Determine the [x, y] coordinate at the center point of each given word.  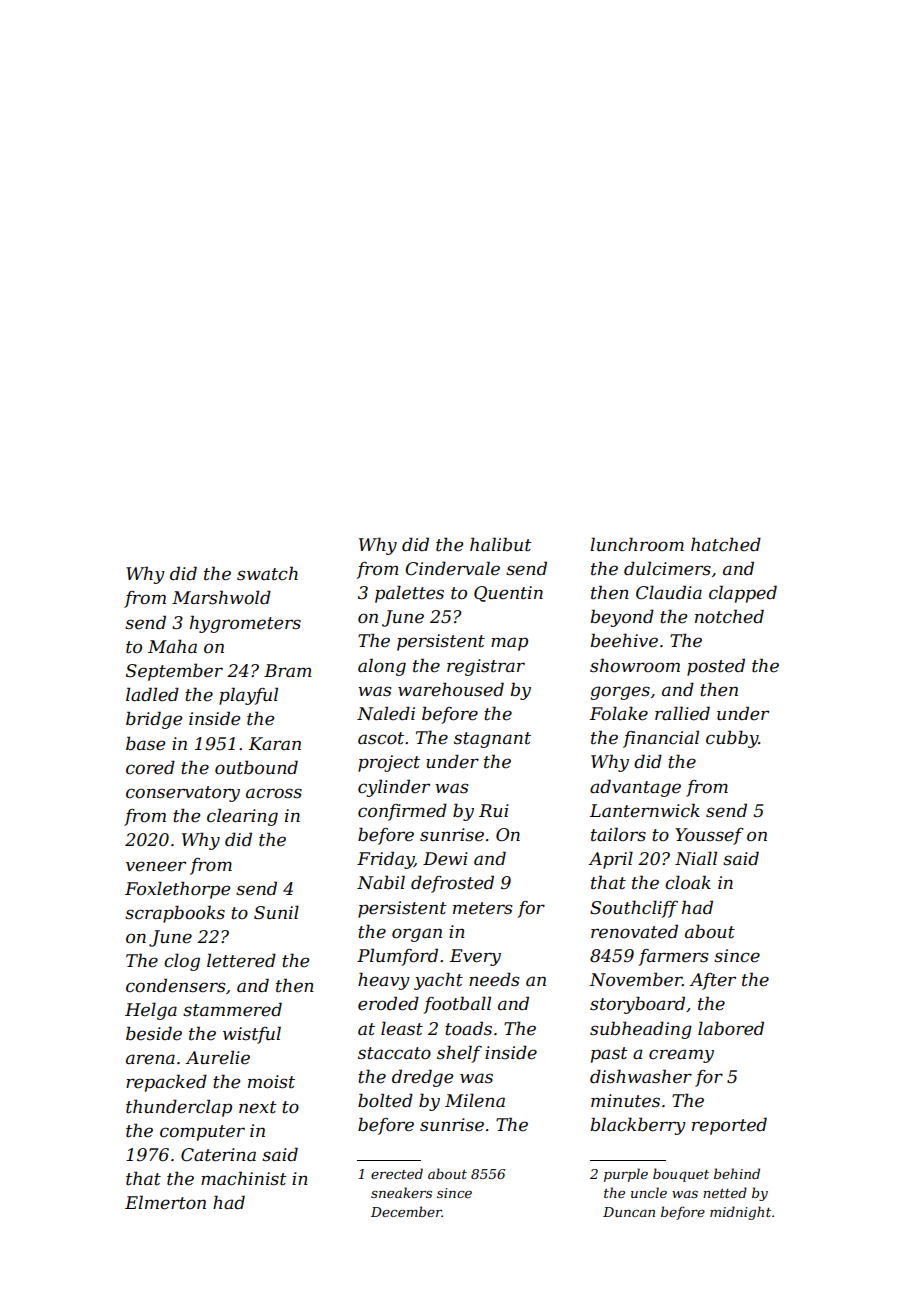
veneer [156, 866]
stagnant [492, 740]
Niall [696, 858]
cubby [732, 739]
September [174, 672]
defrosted [452, 884]
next [258, 1107]
